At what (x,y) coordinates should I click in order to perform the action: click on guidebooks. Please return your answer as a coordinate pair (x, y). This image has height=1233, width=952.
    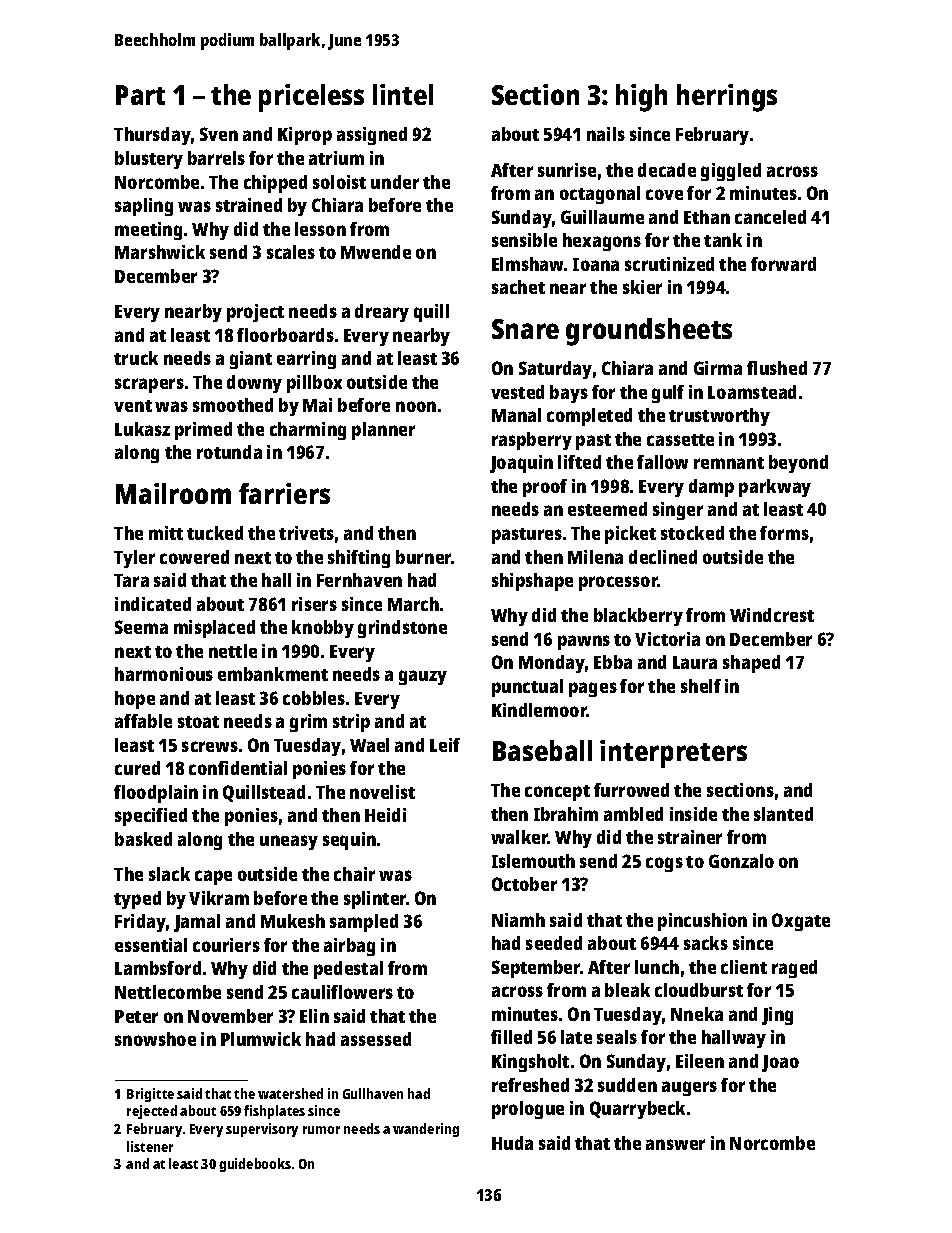
    Looking at the image, I should click on (255, 1165).
